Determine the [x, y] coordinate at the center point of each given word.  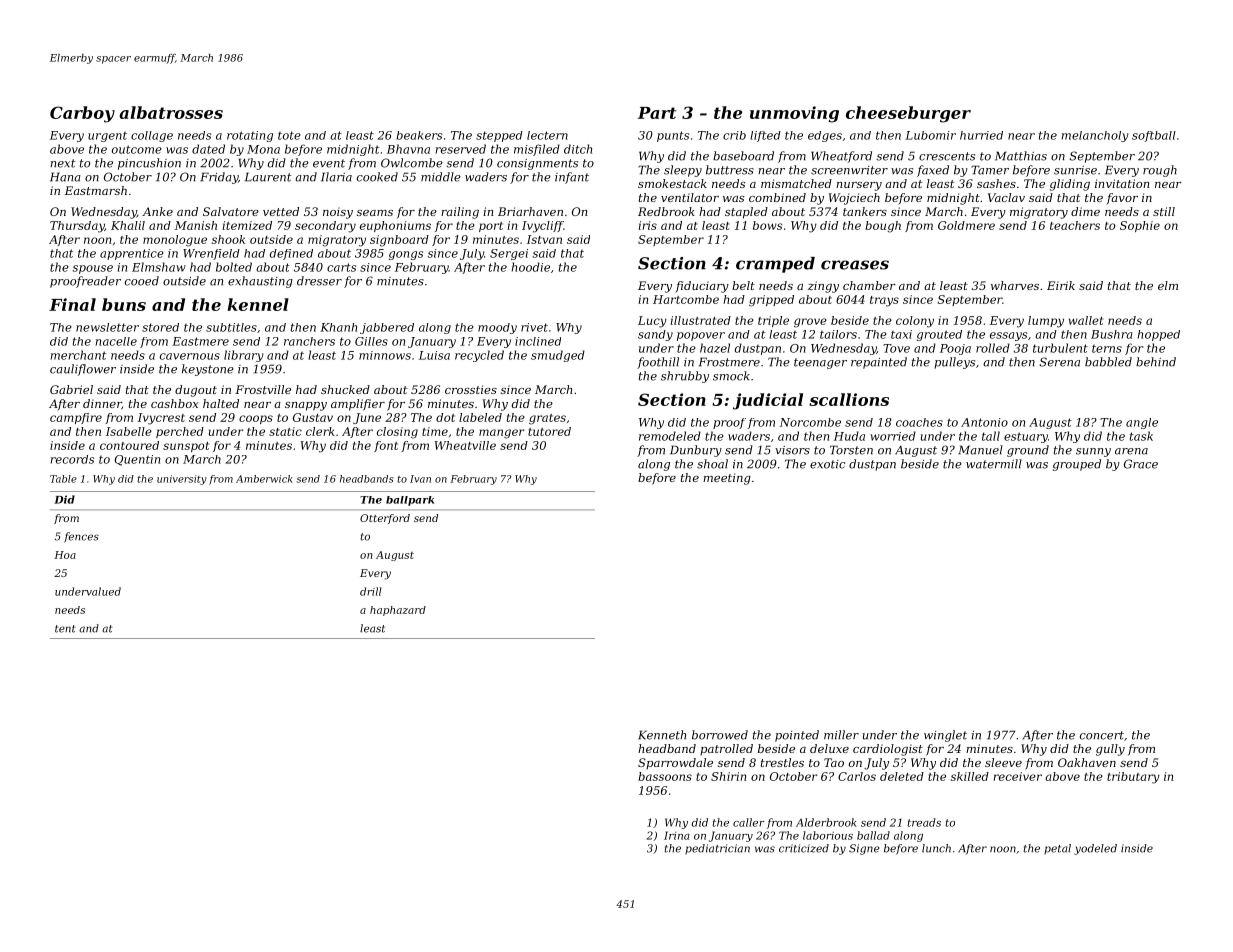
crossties [471, 389]
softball [1154, 136]
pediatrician [717, 849]
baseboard [743, 156]
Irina [677, 835]
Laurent [268, 177]
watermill [994, 464]
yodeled [1095, 849]
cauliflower [83, 370]
